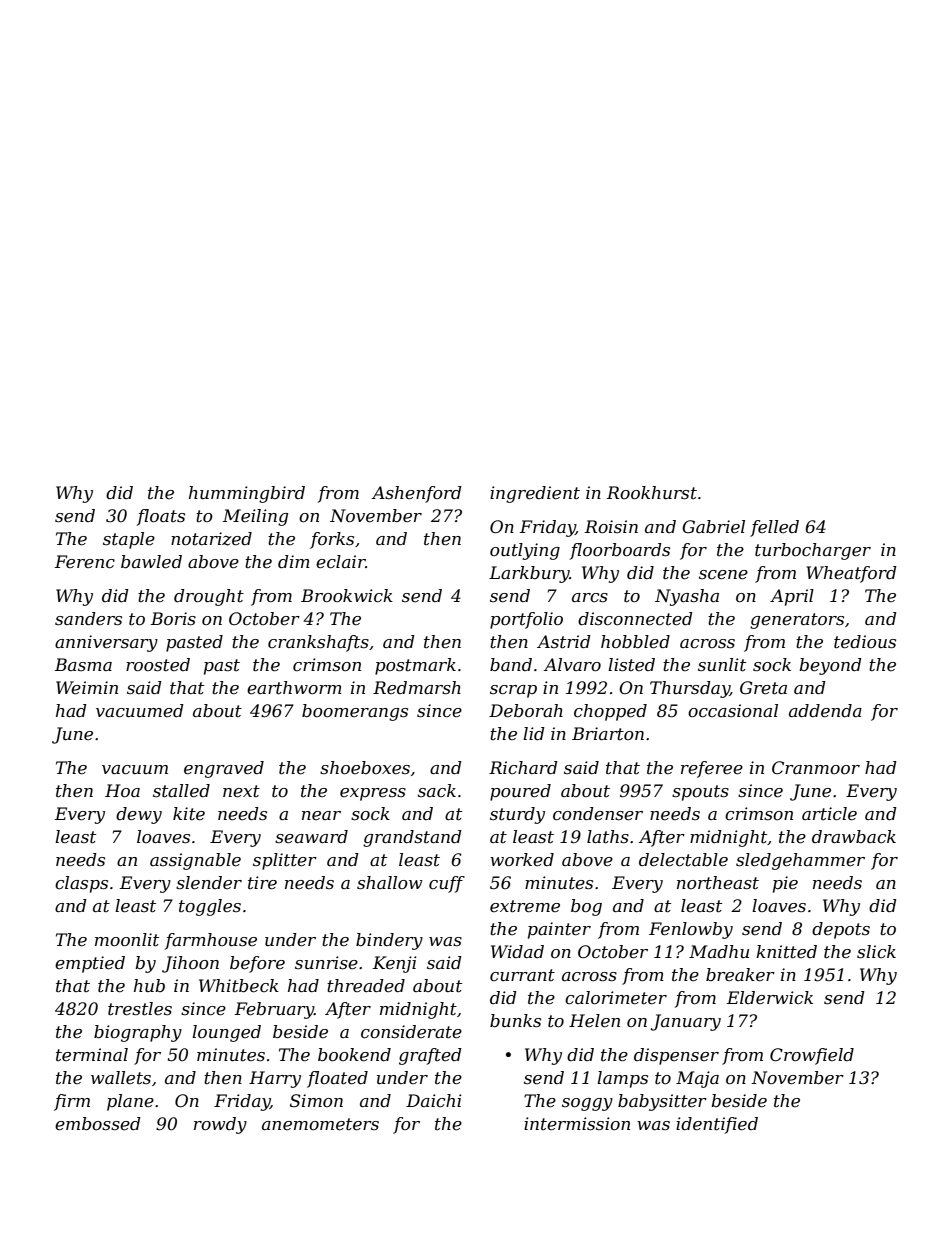 This screenshot has width=952, height=1233. I want to click on grandstand, so click(412, 838).
